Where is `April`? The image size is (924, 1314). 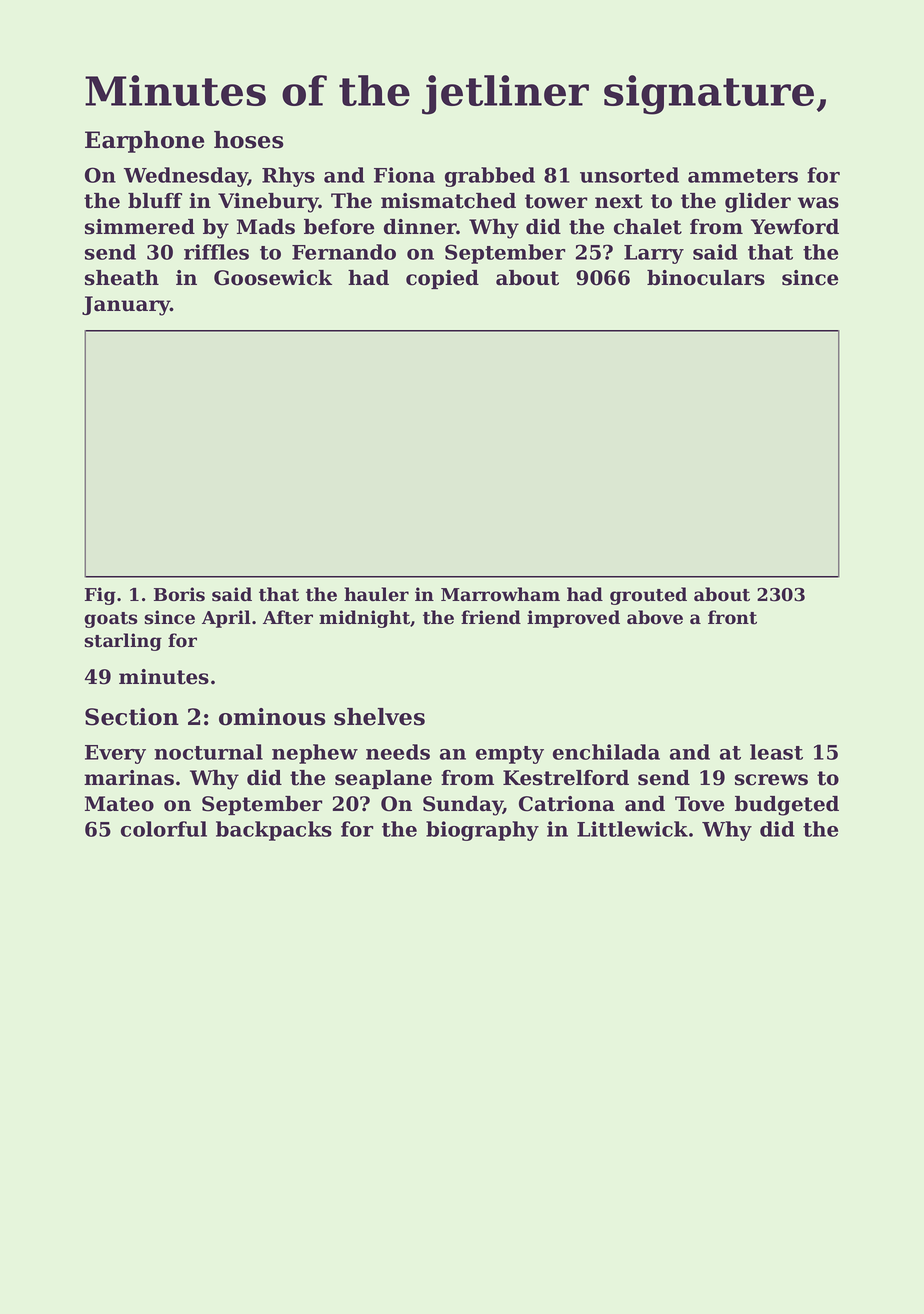
April is located at coordinates (226, 619).
